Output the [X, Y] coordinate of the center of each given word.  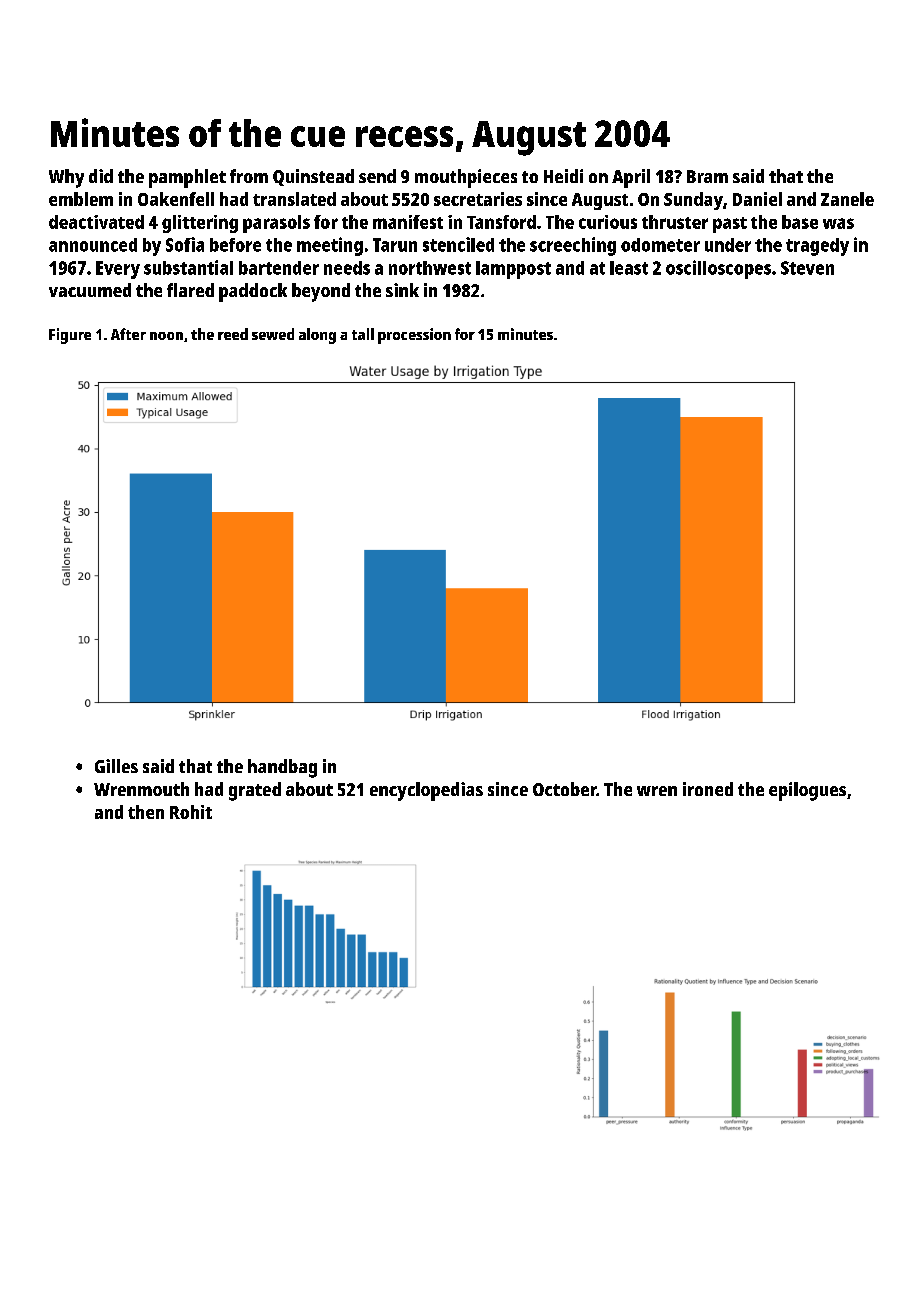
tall [363, 334]
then [146, 812]
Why [66, 178]
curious [608, 222]
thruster [675, 222]
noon [166, 336]
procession [414, 336]
